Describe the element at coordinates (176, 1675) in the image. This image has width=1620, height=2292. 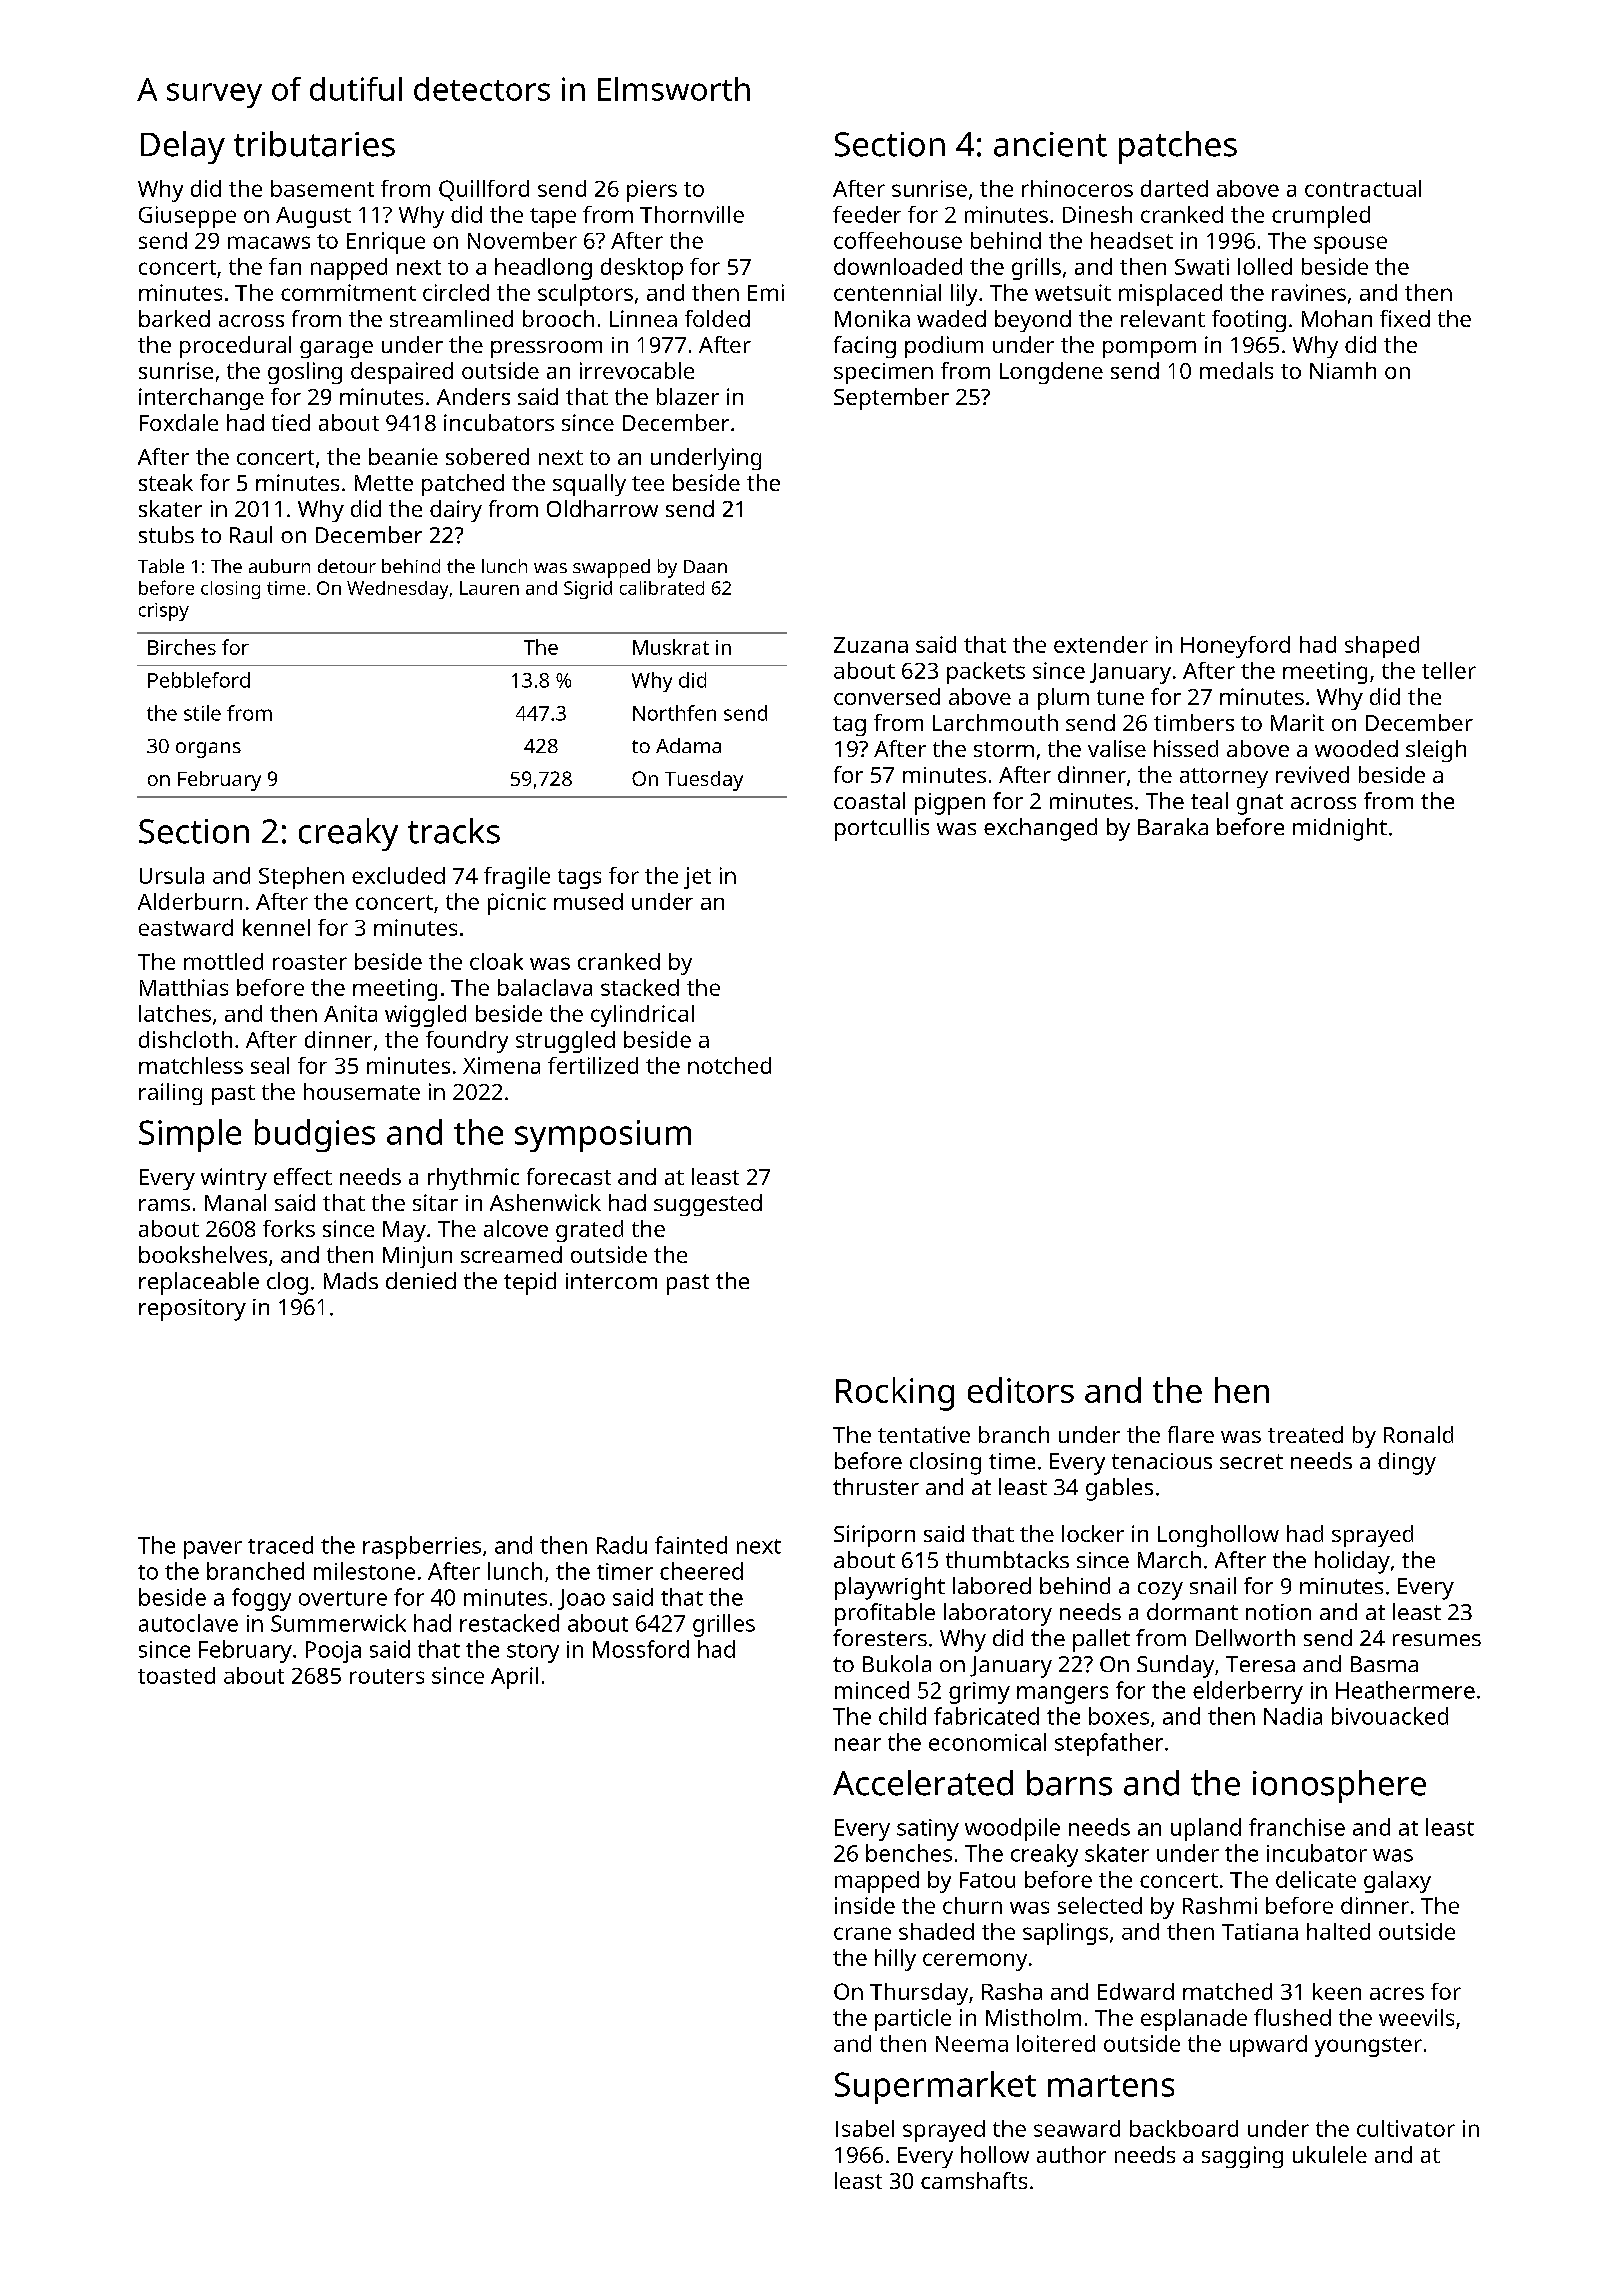
I see `toasted` at that location.
